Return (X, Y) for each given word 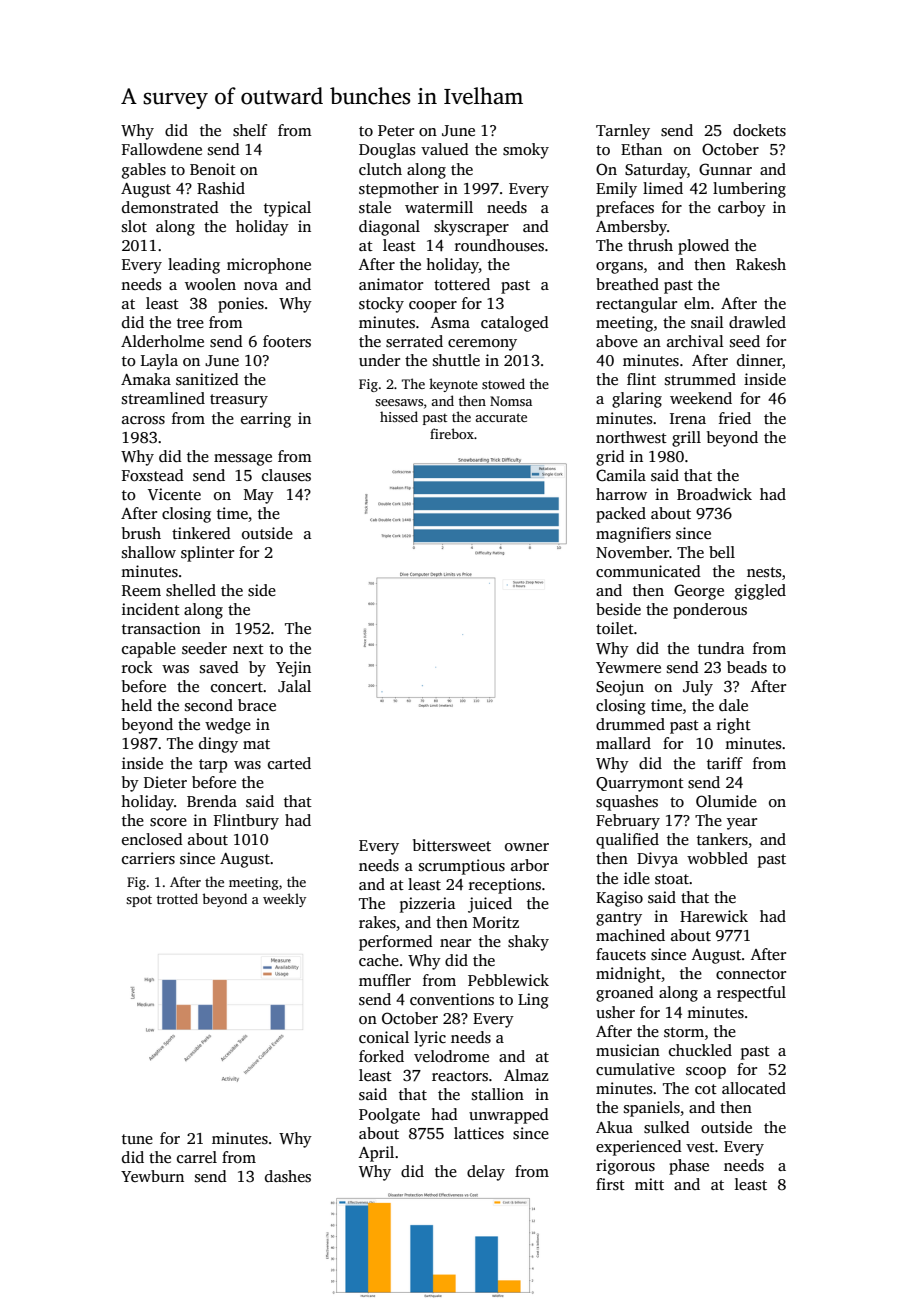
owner (527, 847)
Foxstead (153, 475)
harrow (621, 494)
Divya (657, 860)
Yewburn (152, 1176)
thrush (650, 245)
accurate (501, 417)
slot (134, 226)
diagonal (389, 228)
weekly (284, 900)
